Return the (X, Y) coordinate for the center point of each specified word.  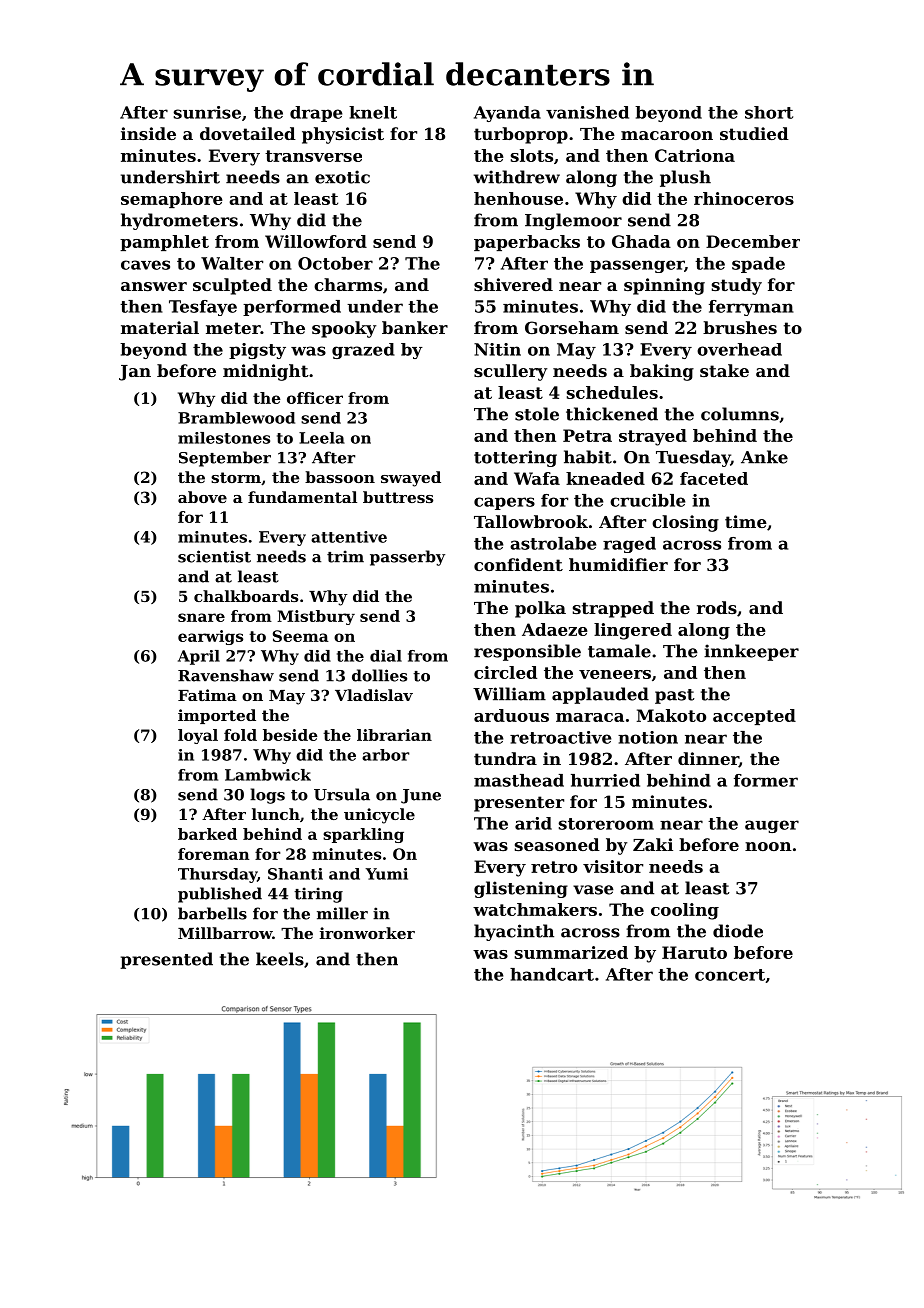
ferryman (751, 308)
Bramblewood (236, 418)
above (202, 497)
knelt (373, 112)
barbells (212, 913)
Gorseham (572, 327)
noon (768, 846)
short (769, 112)
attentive (349, 537)
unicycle (379, 816)
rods (717, 607)
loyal (198, 736)
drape (316, 114)
